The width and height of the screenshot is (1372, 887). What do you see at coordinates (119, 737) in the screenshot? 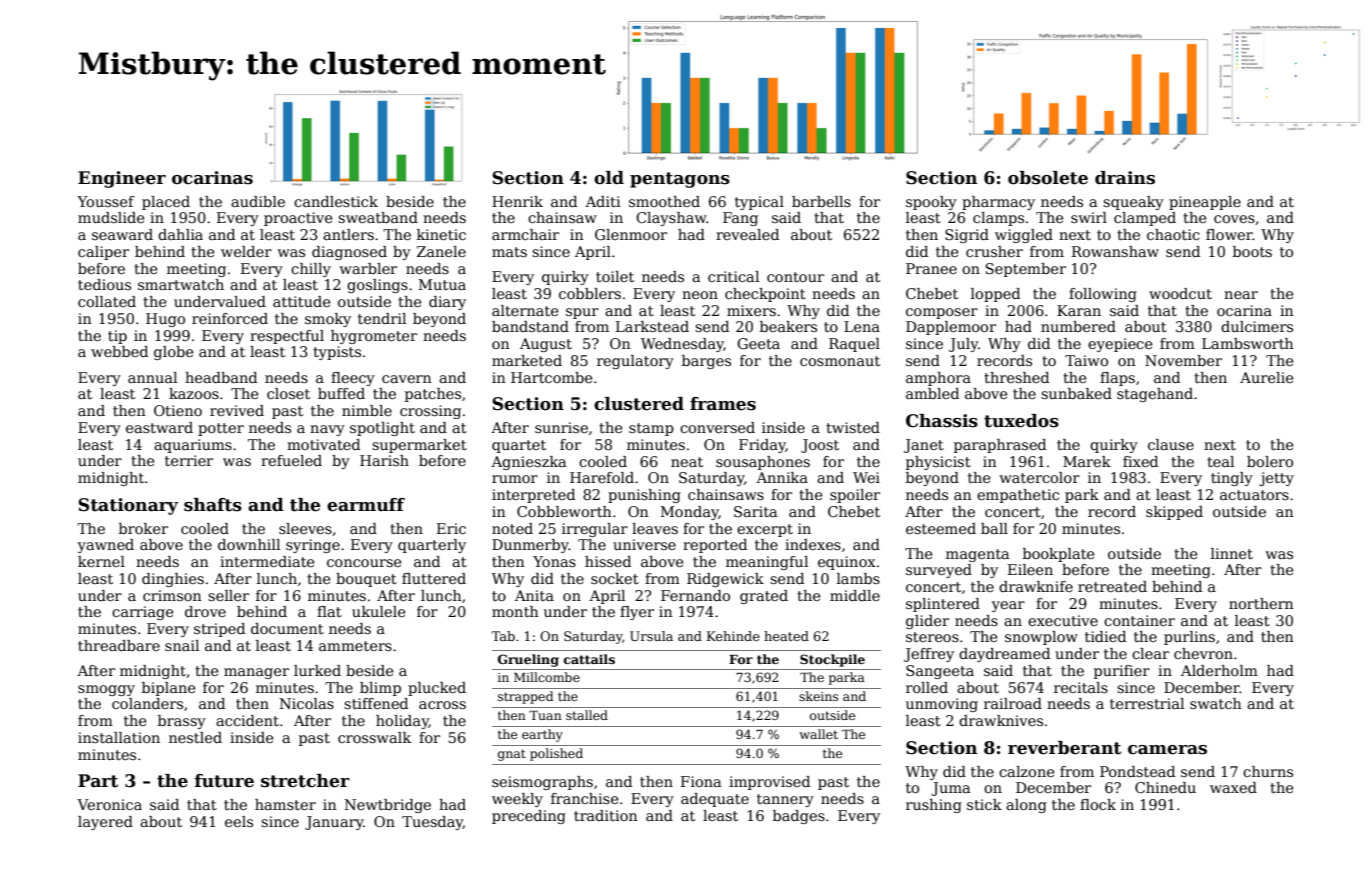
I see `installation` at bounding box center [119, 737].
